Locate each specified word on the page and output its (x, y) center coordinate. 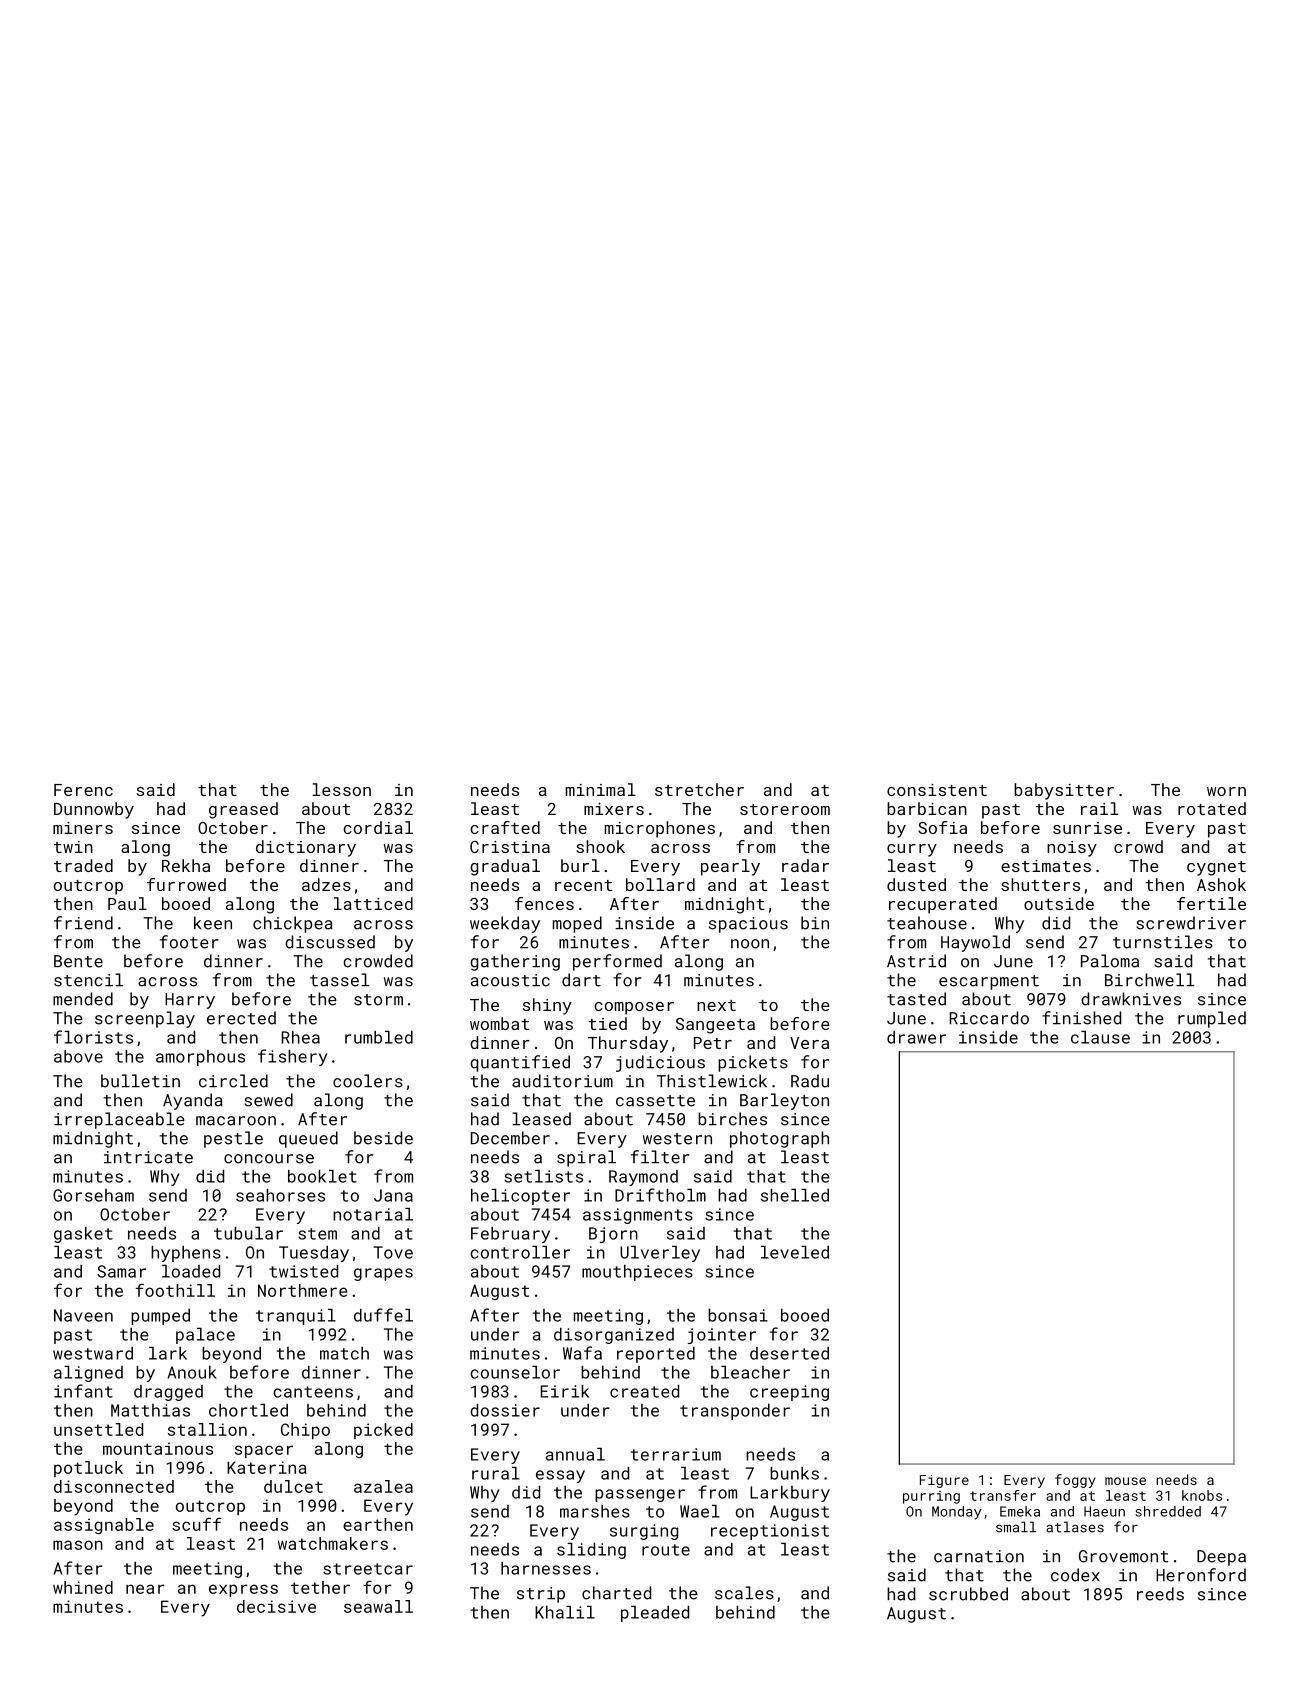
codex (1075, 1575)
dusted (916, 884)
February (510, 1235)
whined (83, 1587)
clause (1100, 1037)
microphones (660, 829)
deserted (789, 1353)
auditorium (562, 1081)
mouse (1125, 1481)
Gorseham (93, 1195)
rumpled (1212, 1019)
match (344, 1353)
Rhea (301, 1037)
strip (541, 1595)
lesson (341, 789)
